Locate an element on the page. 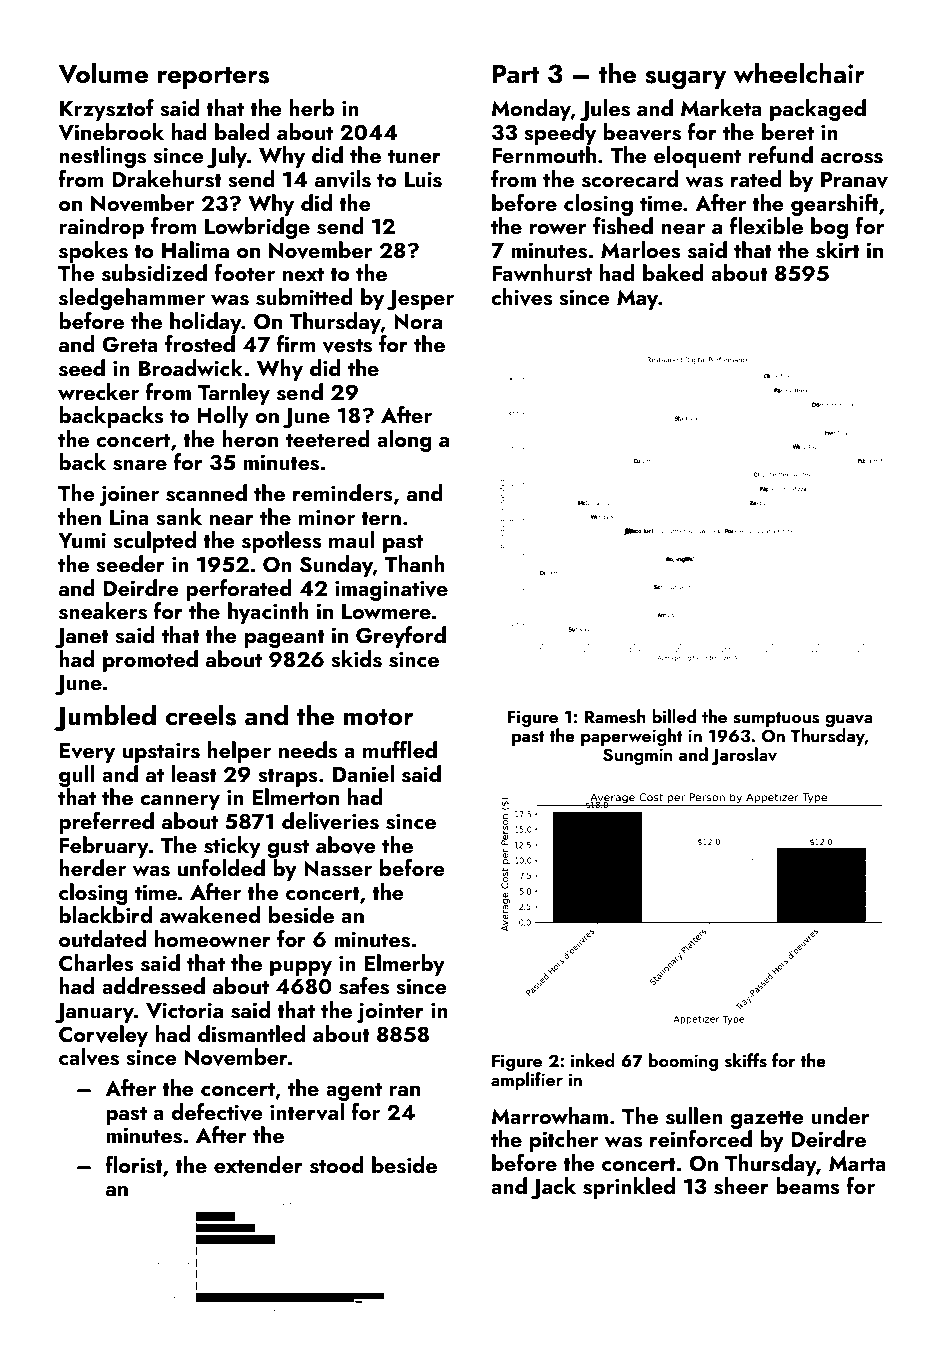 This document has width=948, height=1346. sumptuous is located at coordinates (776, 719).
